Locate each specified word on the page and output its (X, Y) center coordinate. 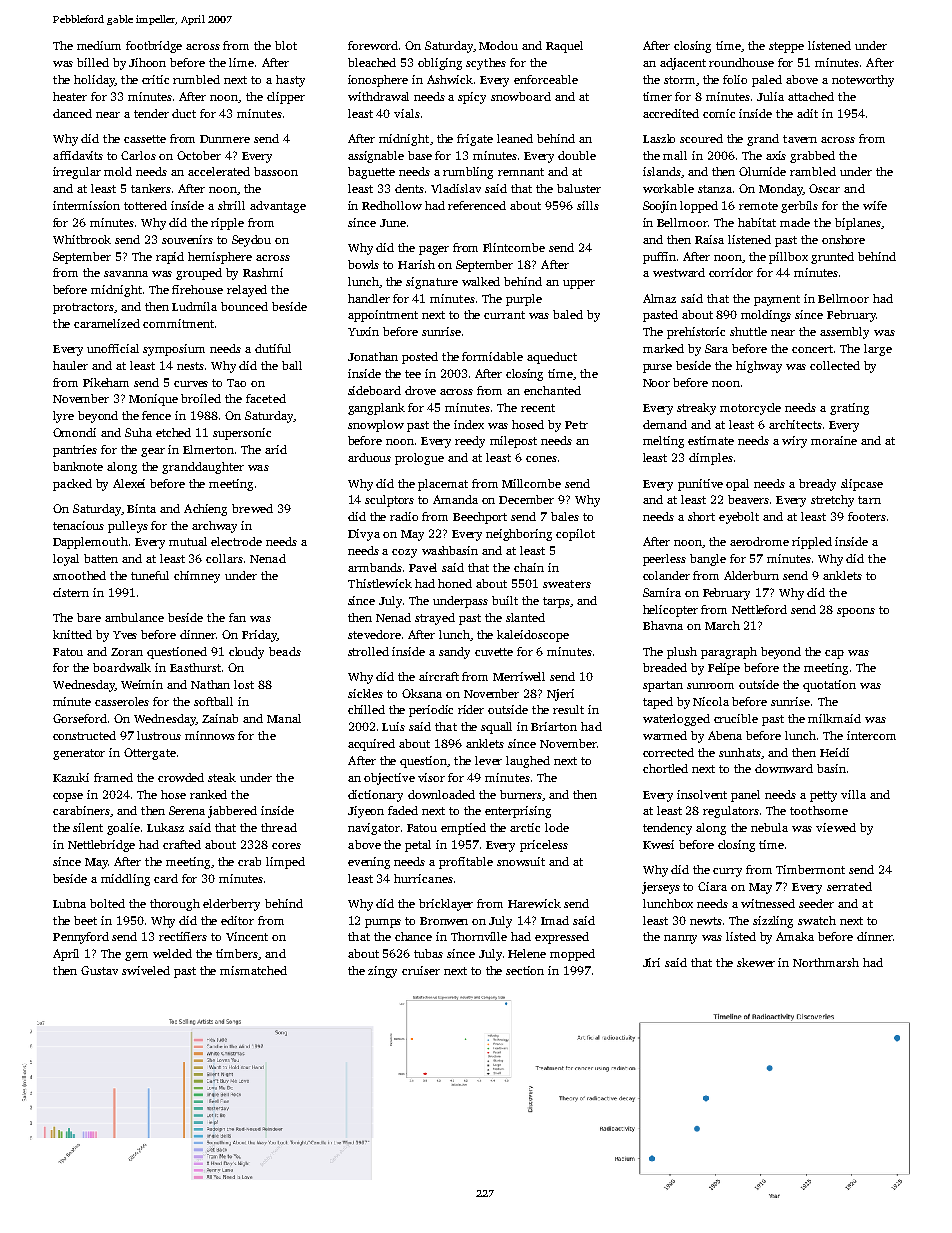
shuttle (748, 331)
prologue (419, 459)
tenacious (78, 525)
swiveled (146, 970)
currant (504, 315)
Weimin (142, 684)
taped (658, 703)
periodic (431, 711)
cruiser (421, 970)
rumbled (196, 79)
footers (867, 516)
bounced (244, 306)
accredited (671, 113)
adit (807, 113)
